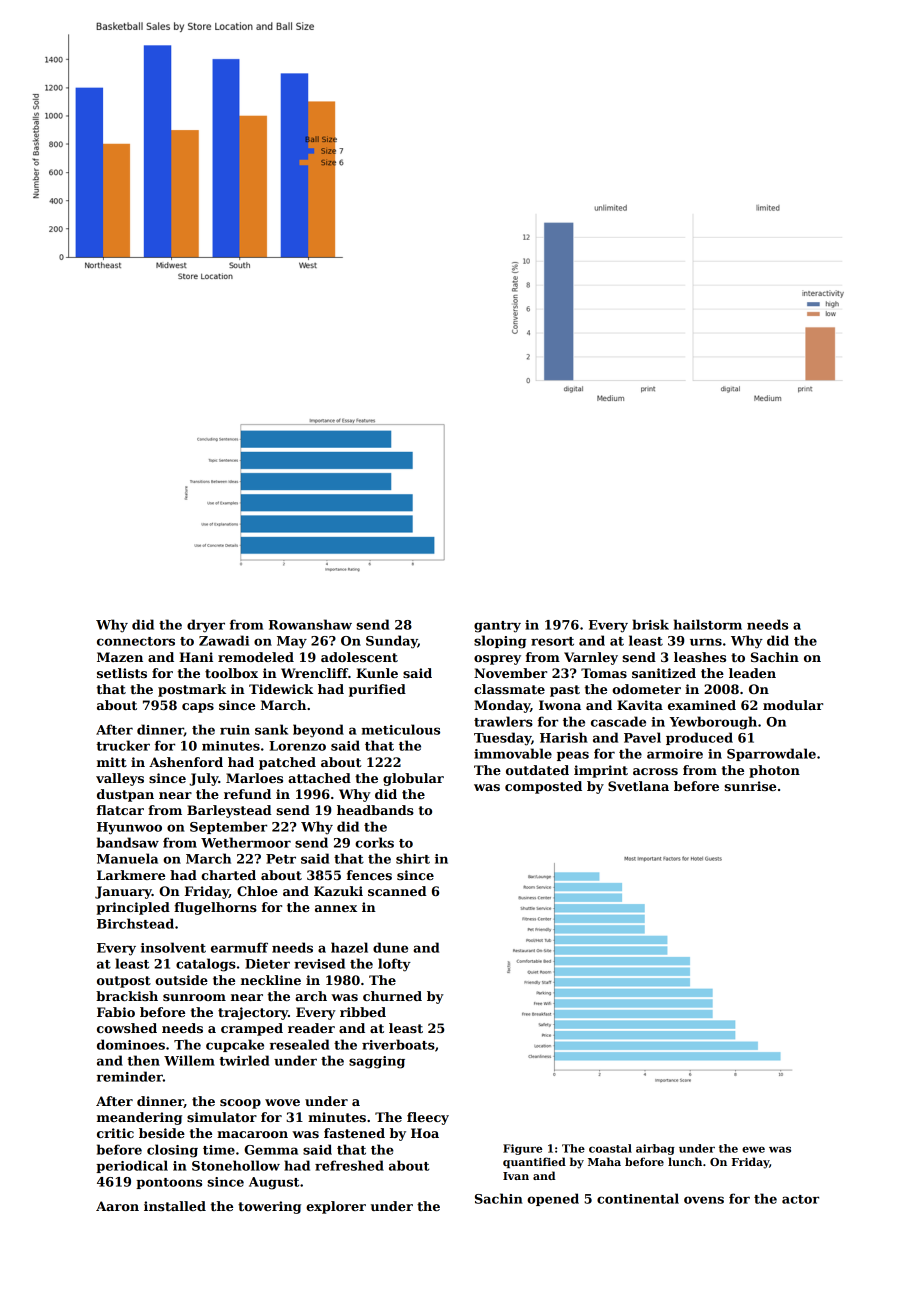 This document has height=1308, width=924. What do you see at coordinates (247, 794) in the document?
I see `refund` at bounding box center [247, 794].
